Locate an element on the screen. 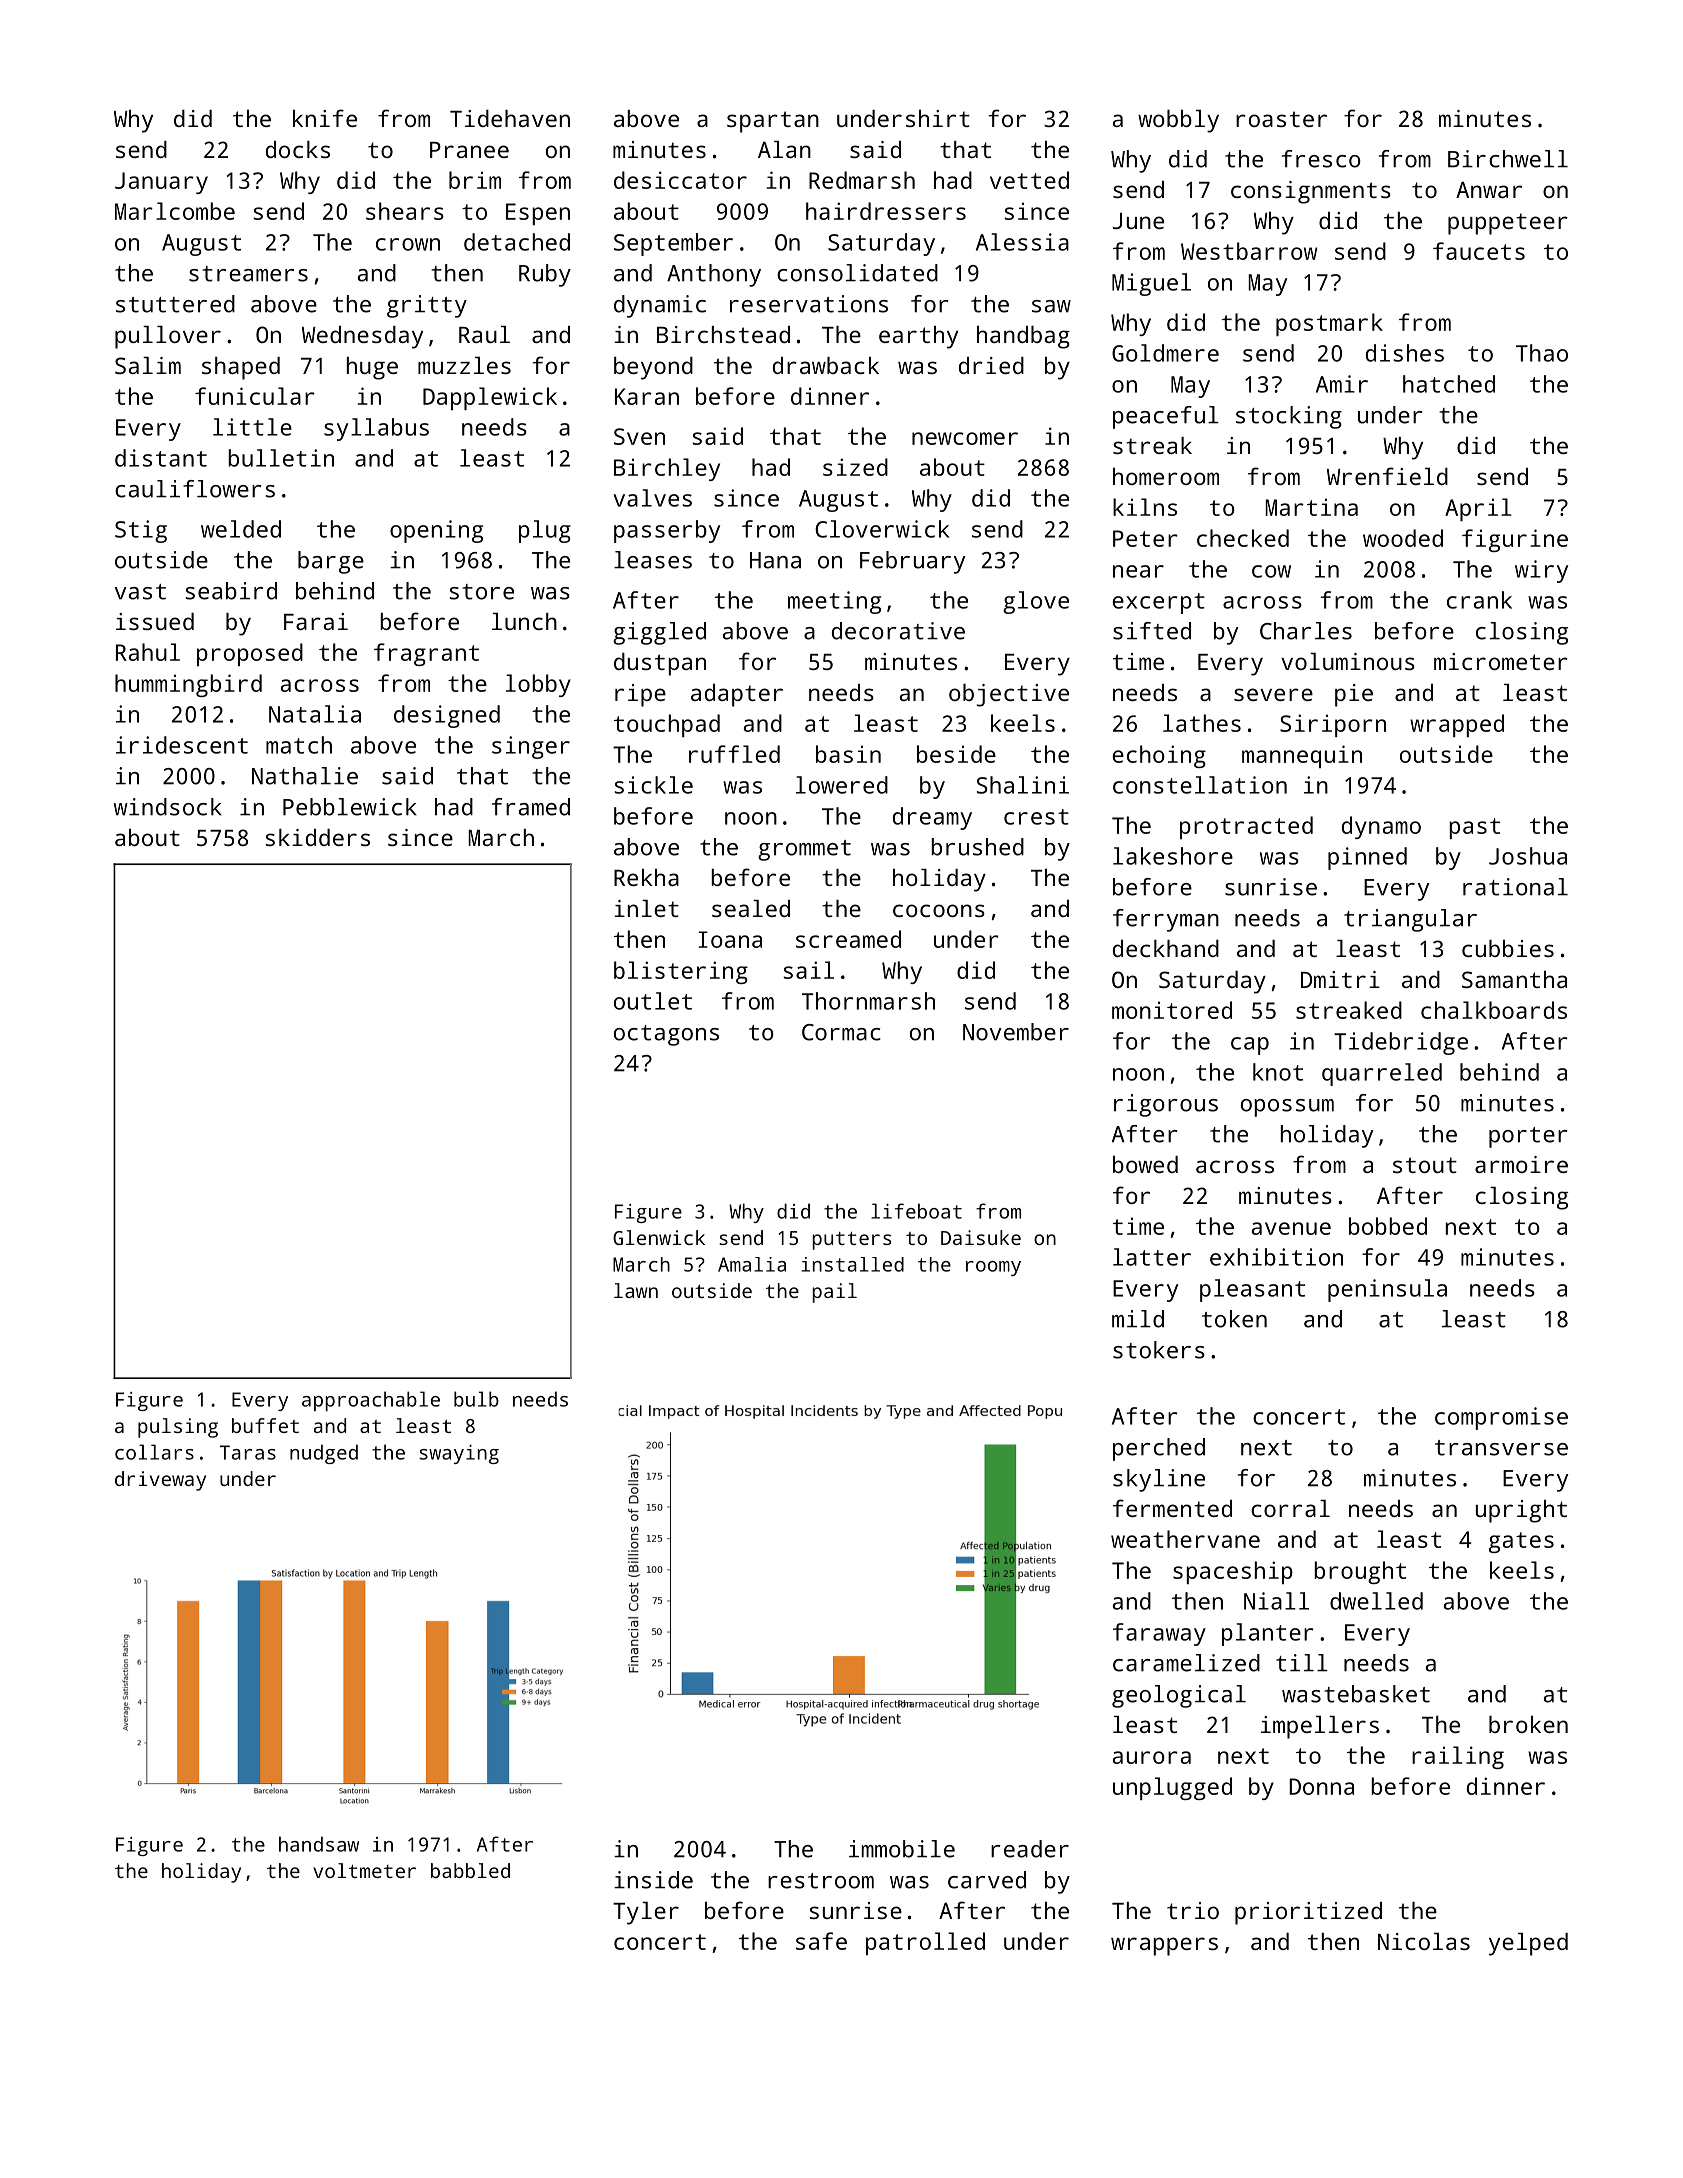  windsock is located at coordinates (168, 807).
